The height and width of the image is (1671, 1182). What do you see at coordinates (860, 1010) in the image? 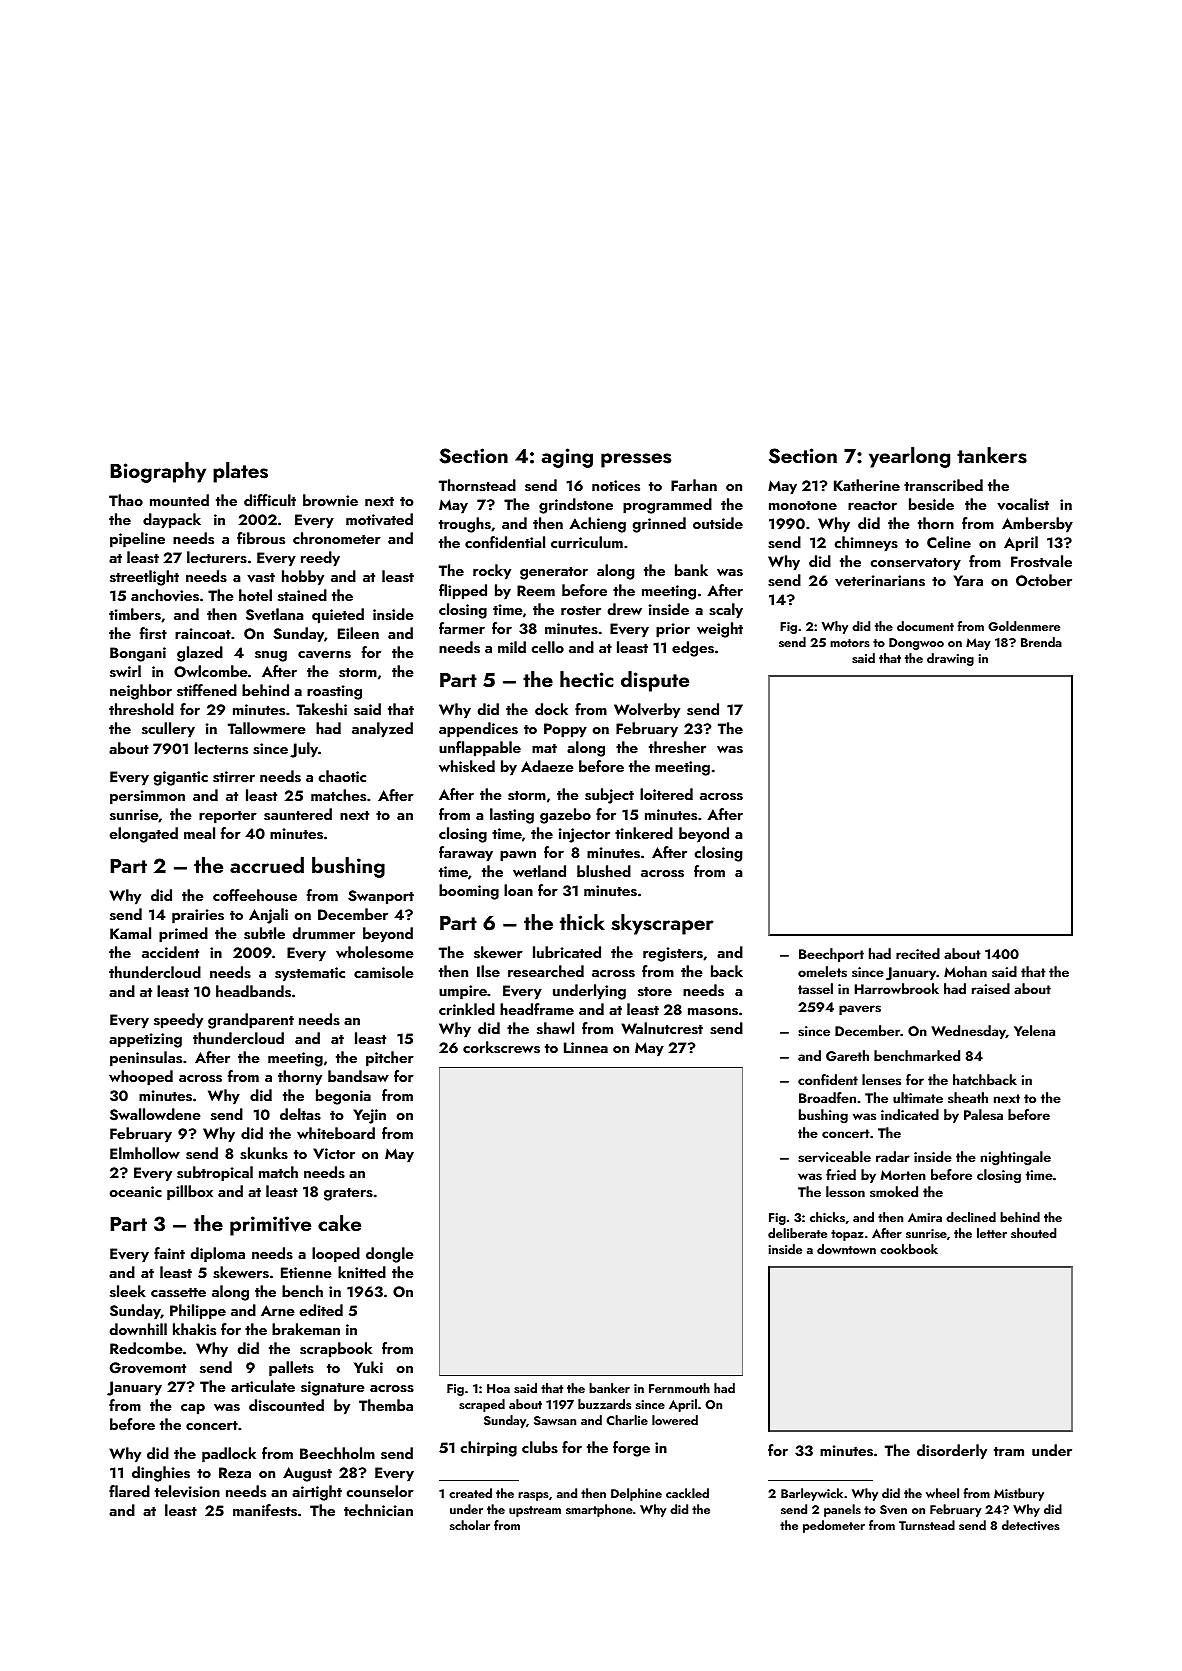
I see `pavers` at bounding box center [860, 1010].
